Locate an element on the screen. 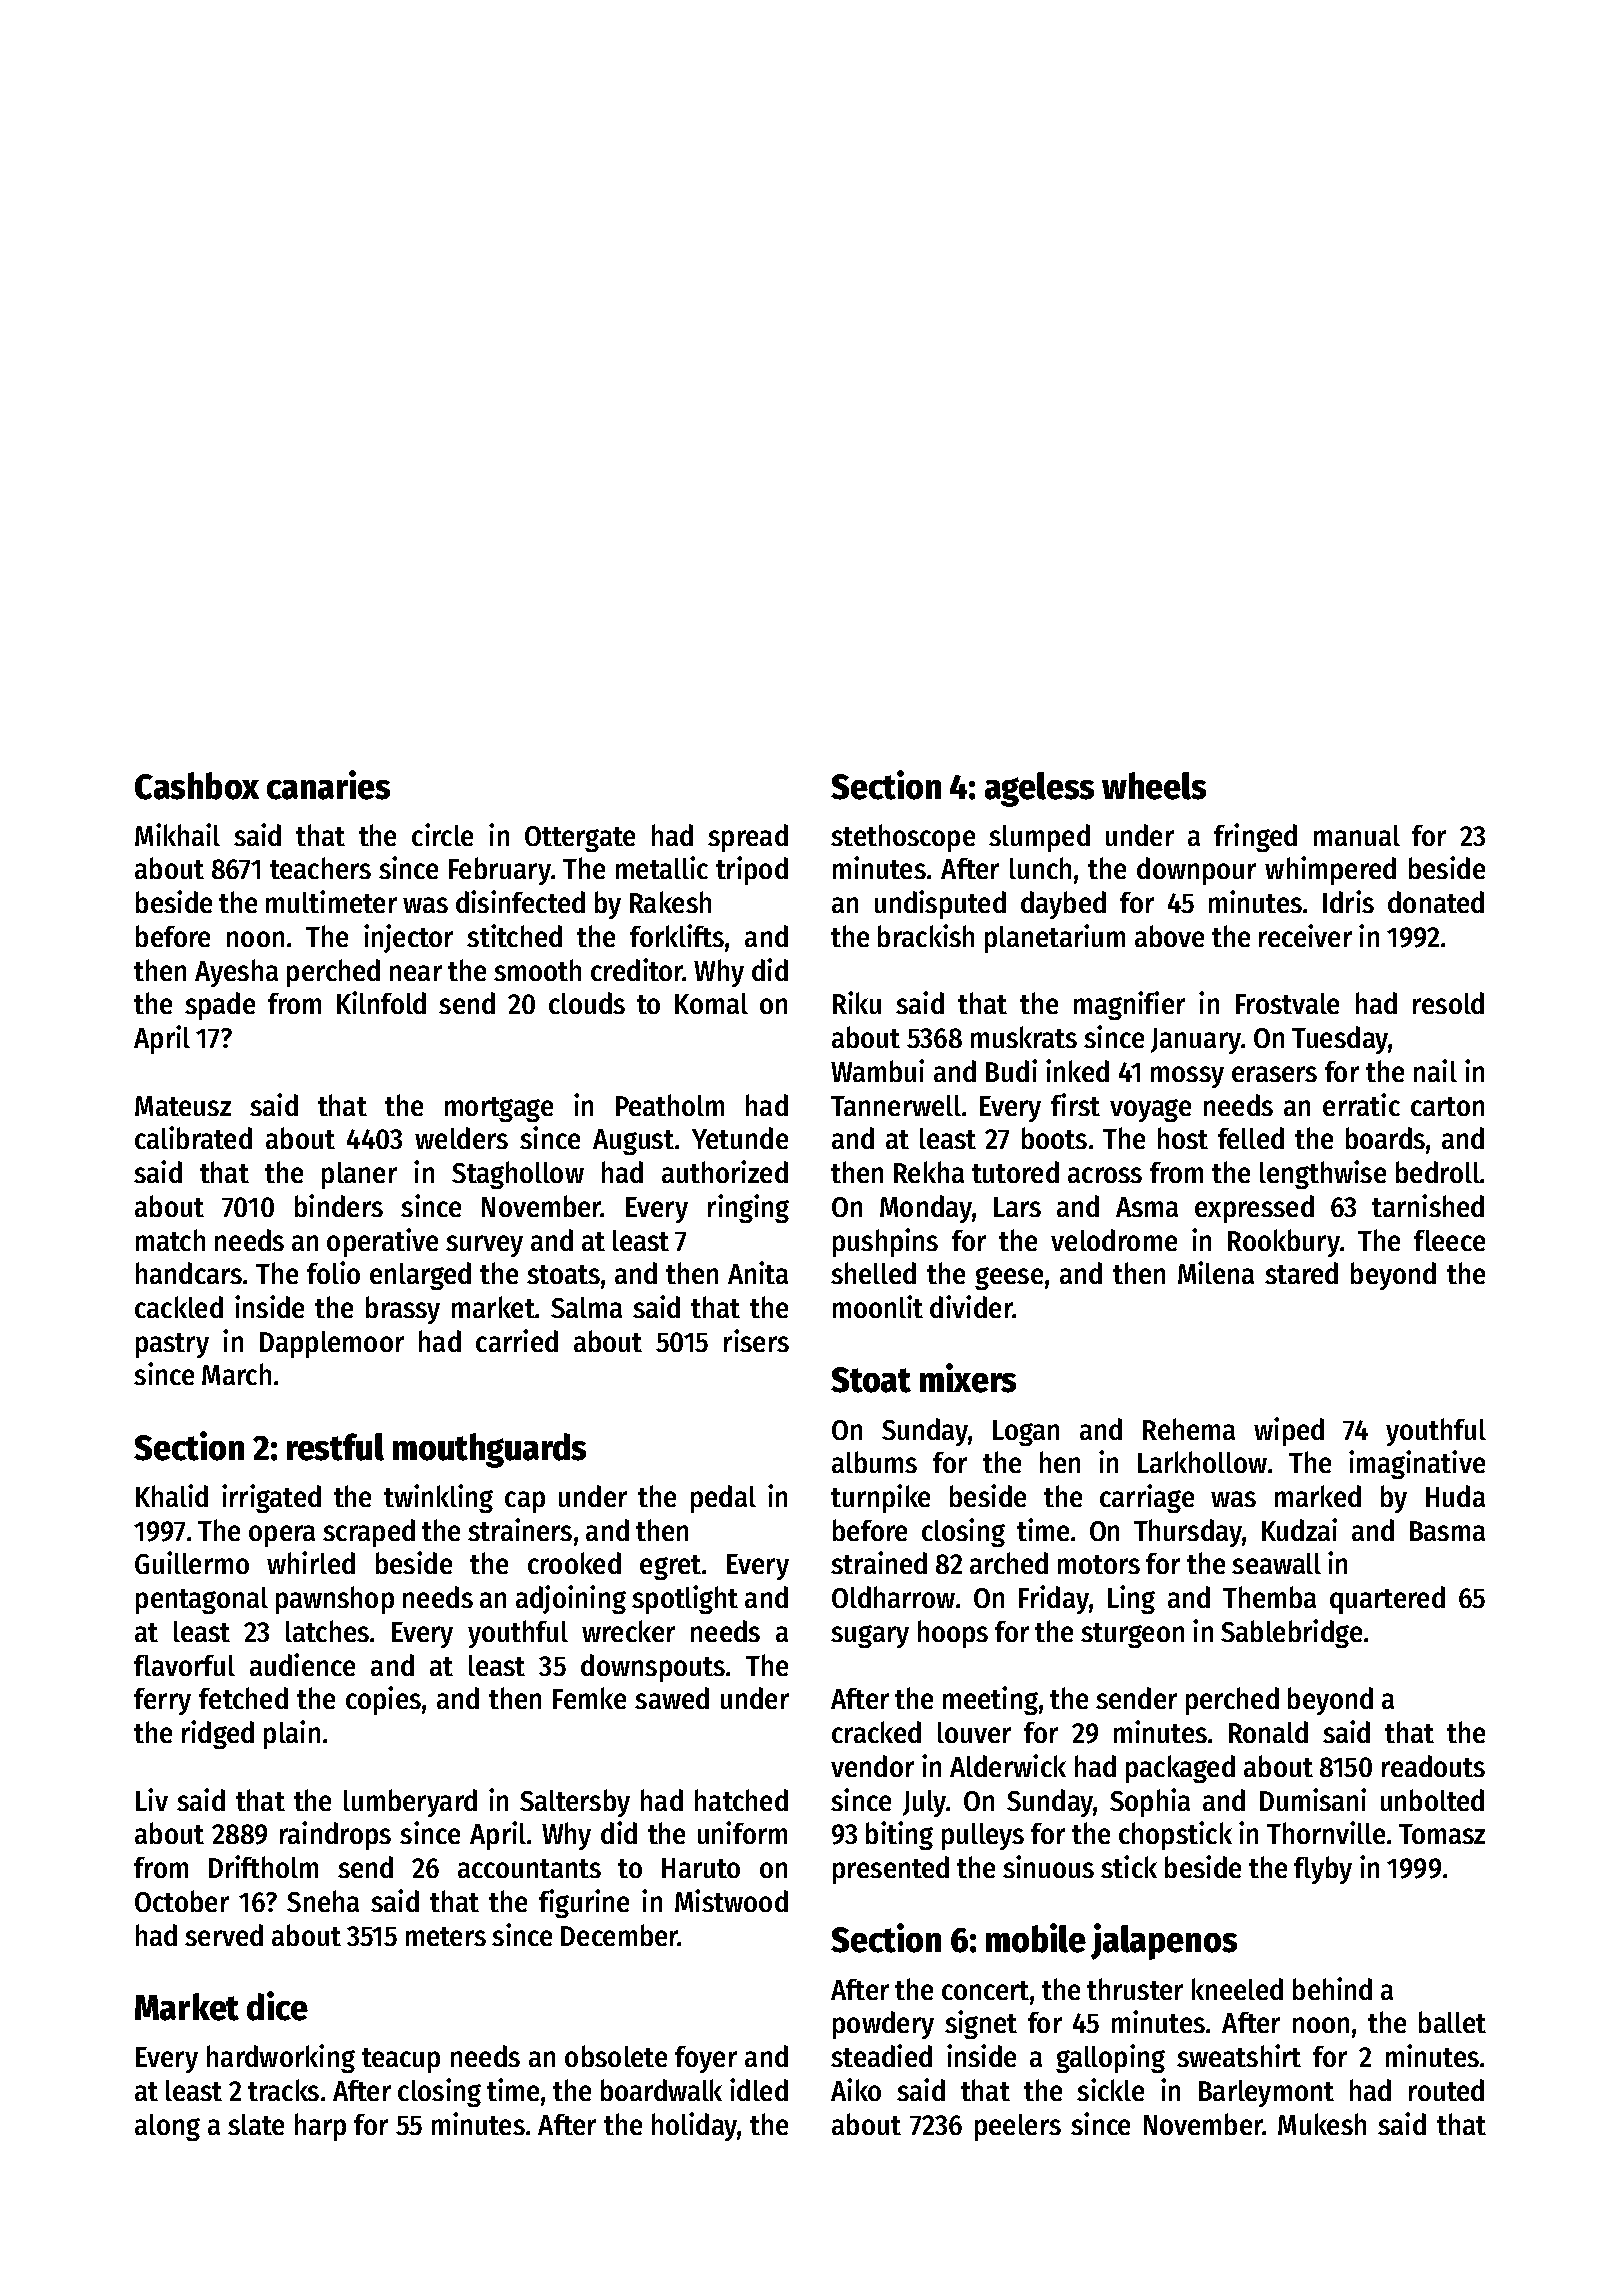 Image resolution: width=1620 pixels, height=2292 pixels. binders is located at coordinates (339, 1205).
